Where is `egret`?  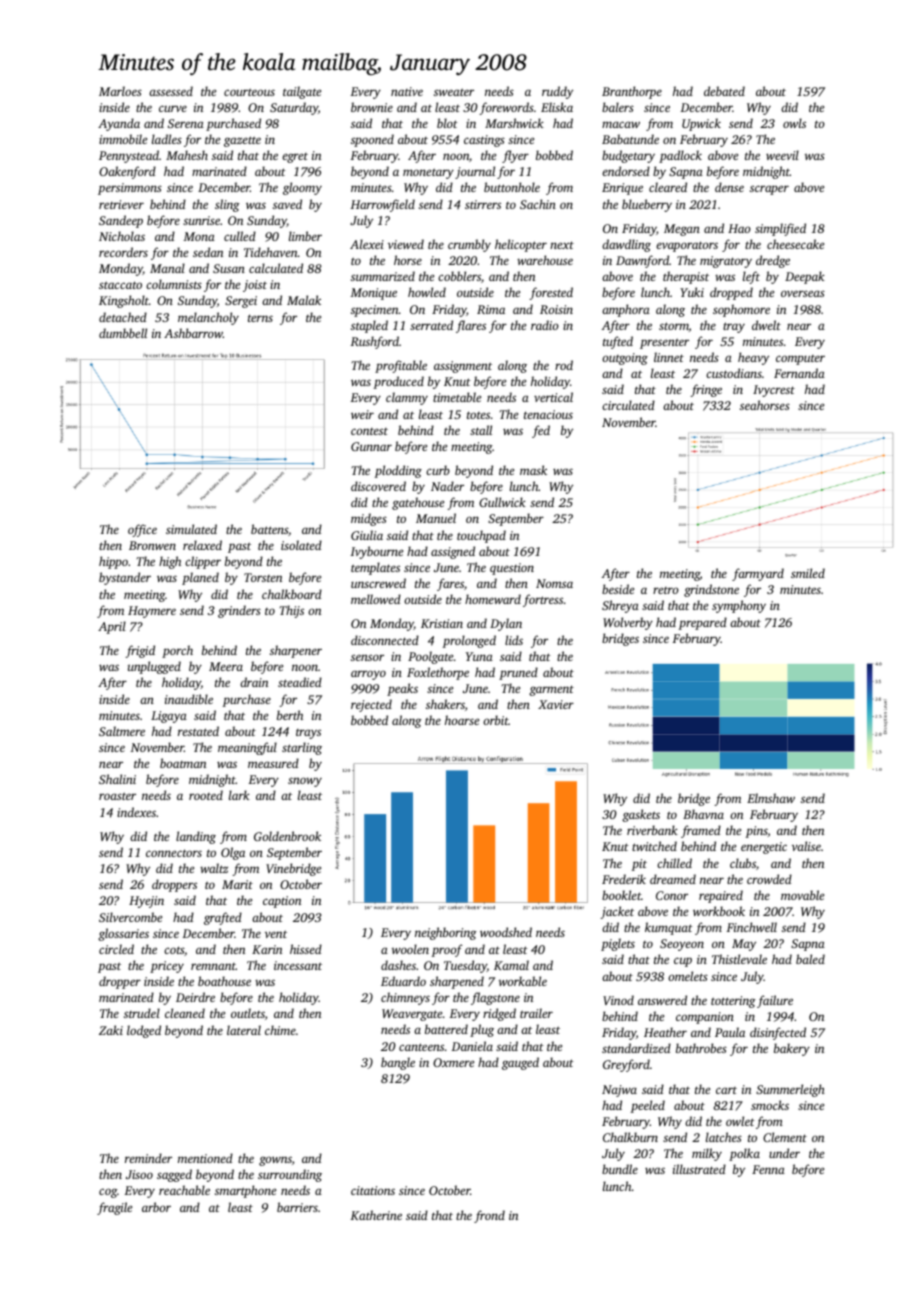
egret is located at coordinates (295, 158).
